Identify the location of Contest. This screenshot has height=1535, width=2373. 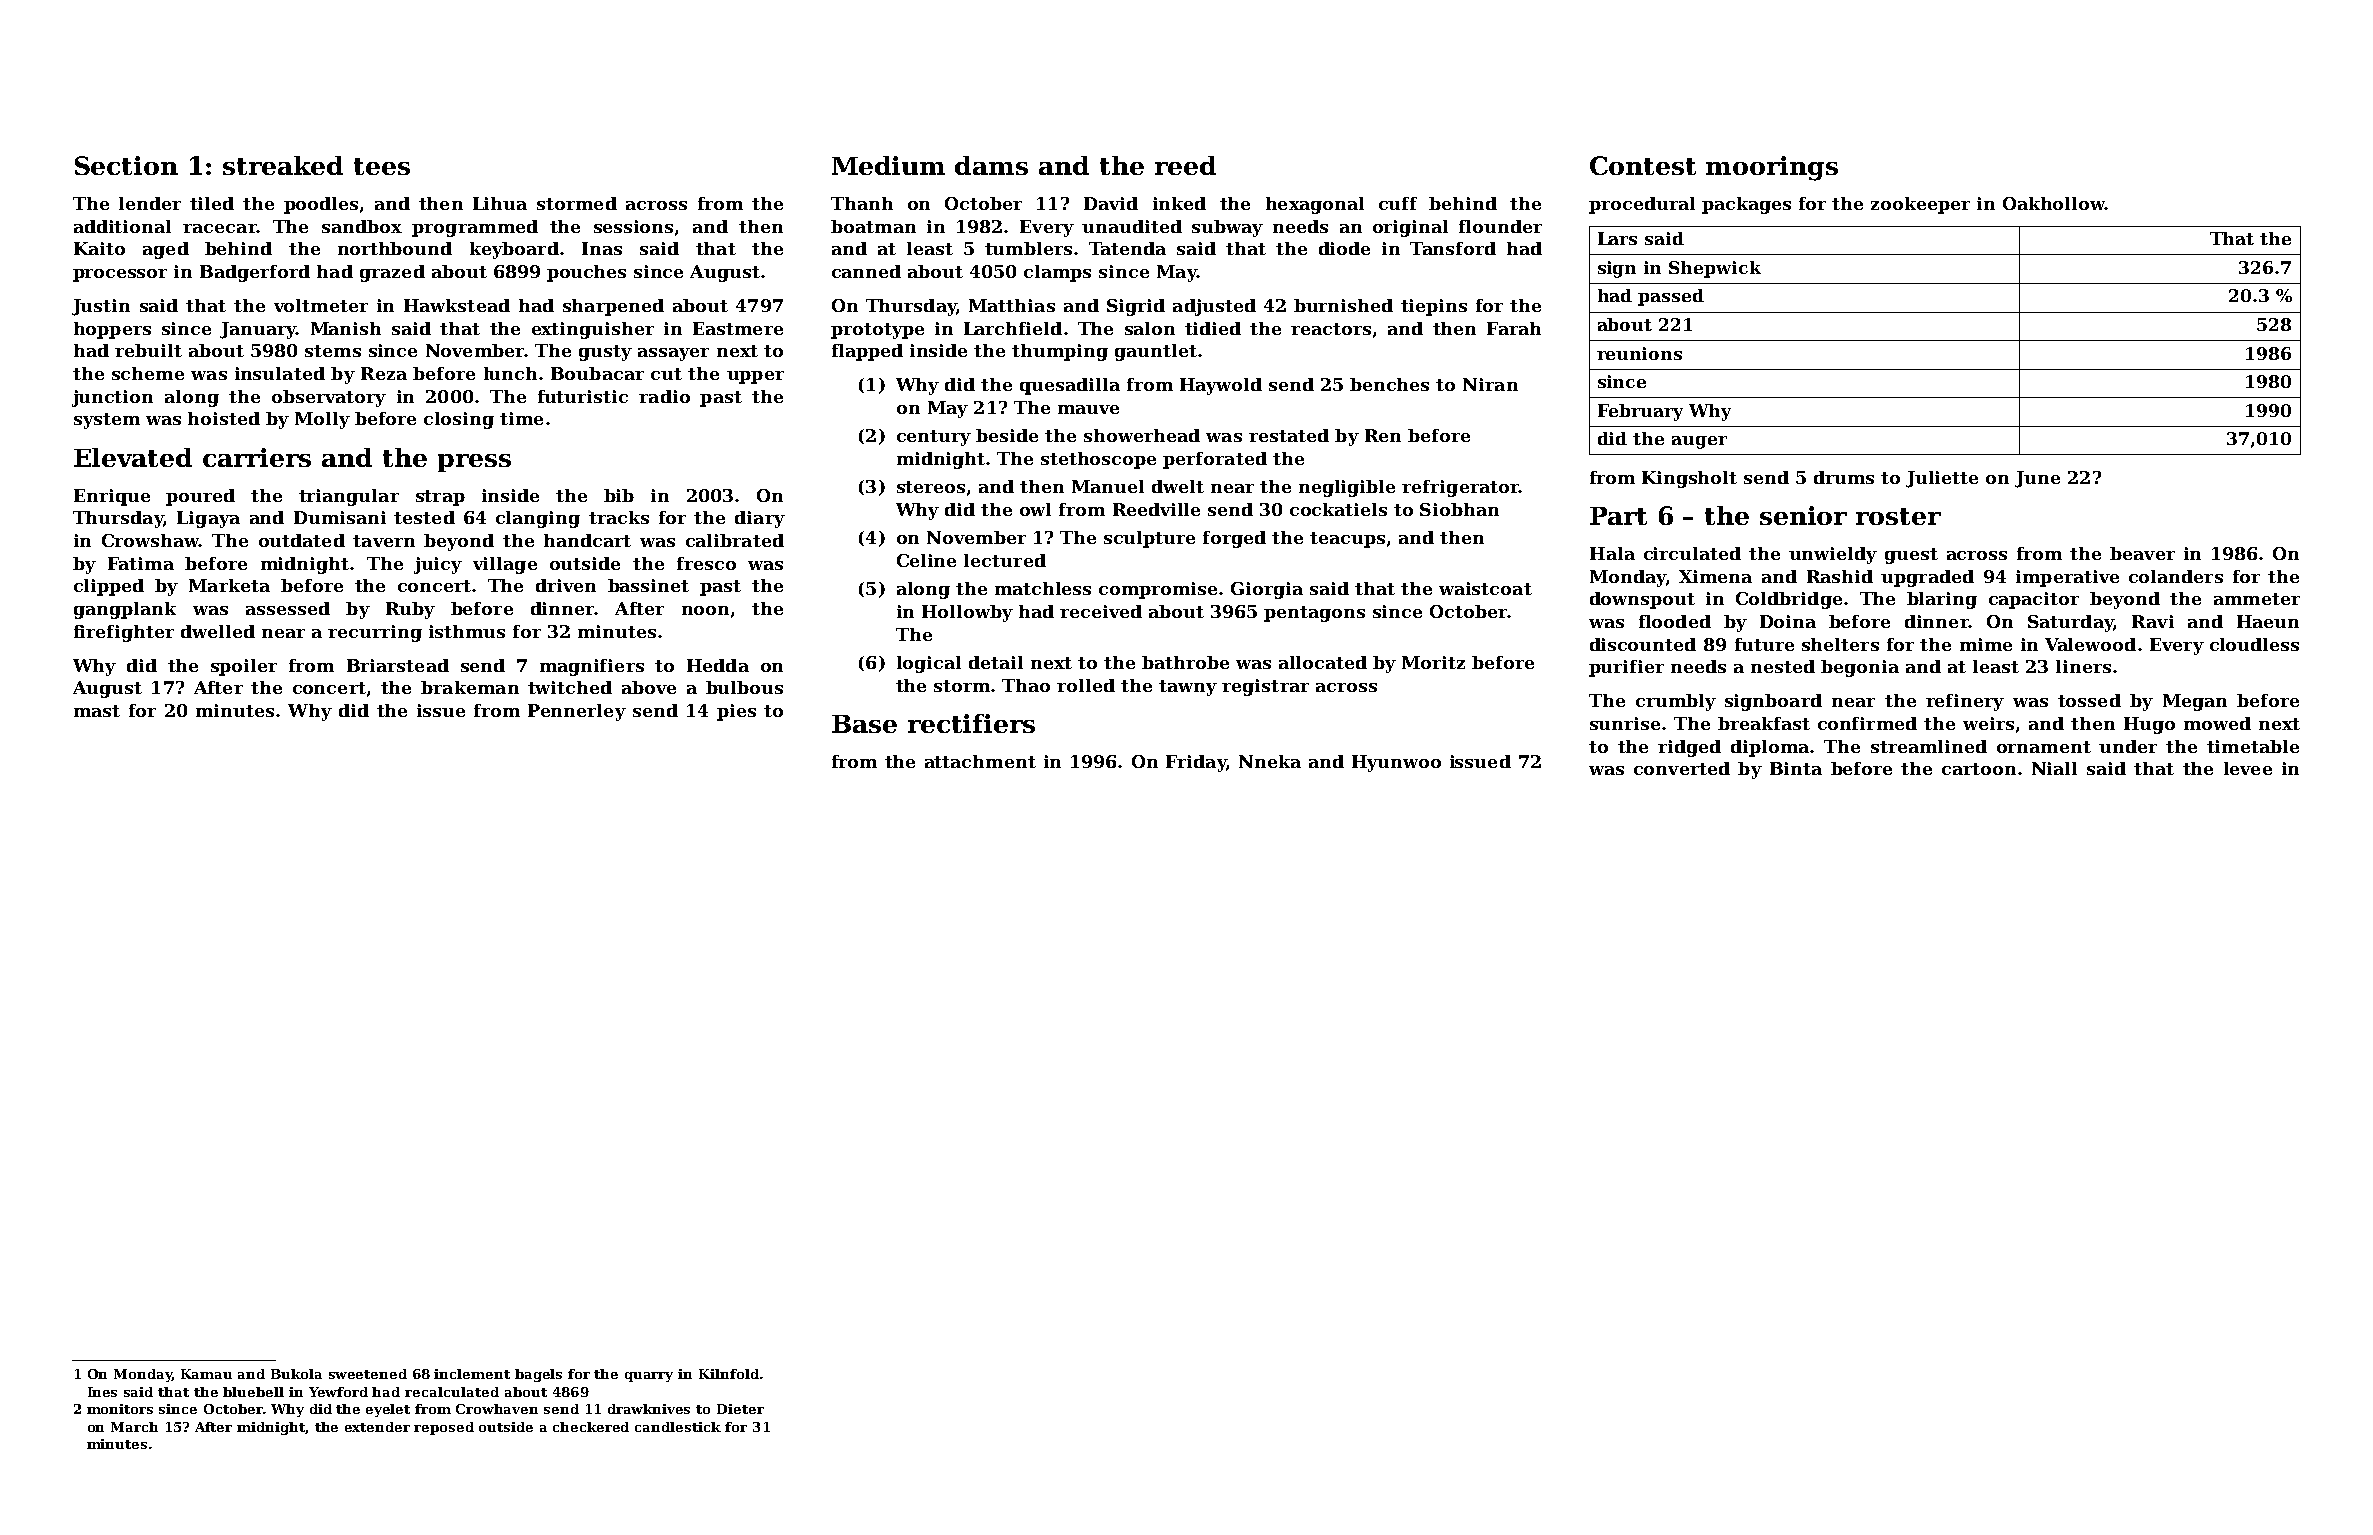
(1643, 165).
